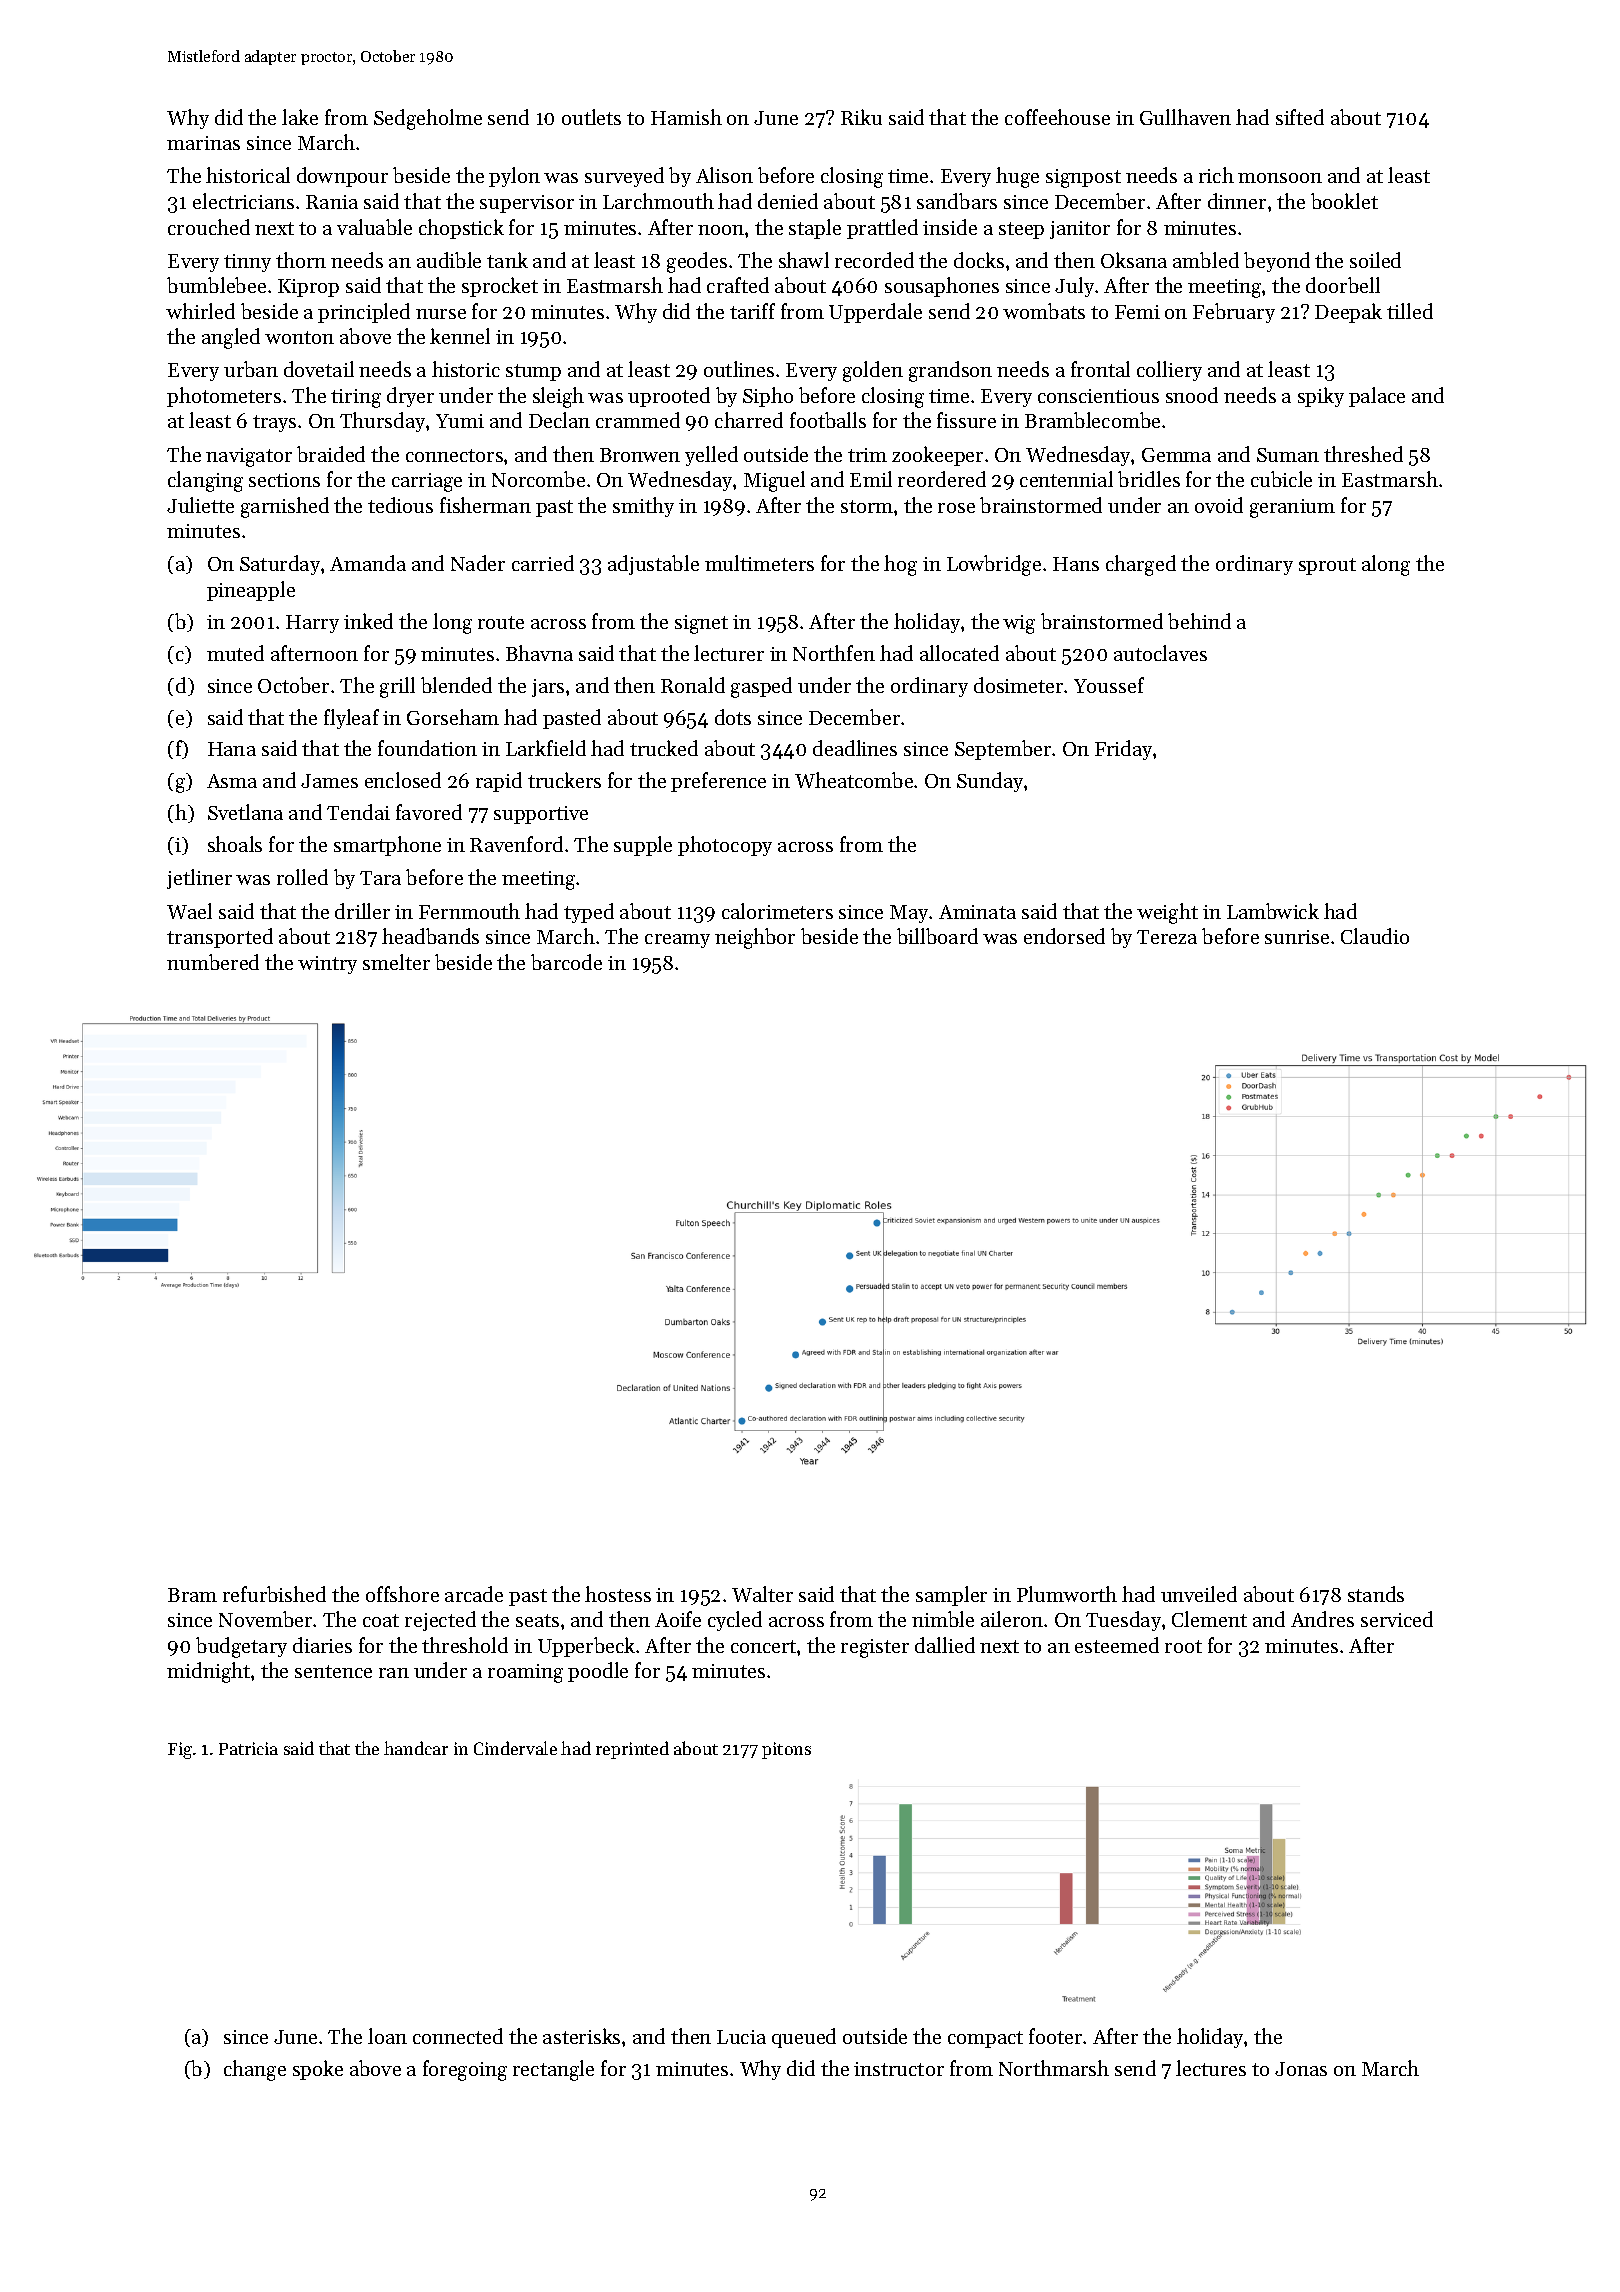  Describe the element at coordinates (861, 117) in the document. I see `Riku` at that location.
